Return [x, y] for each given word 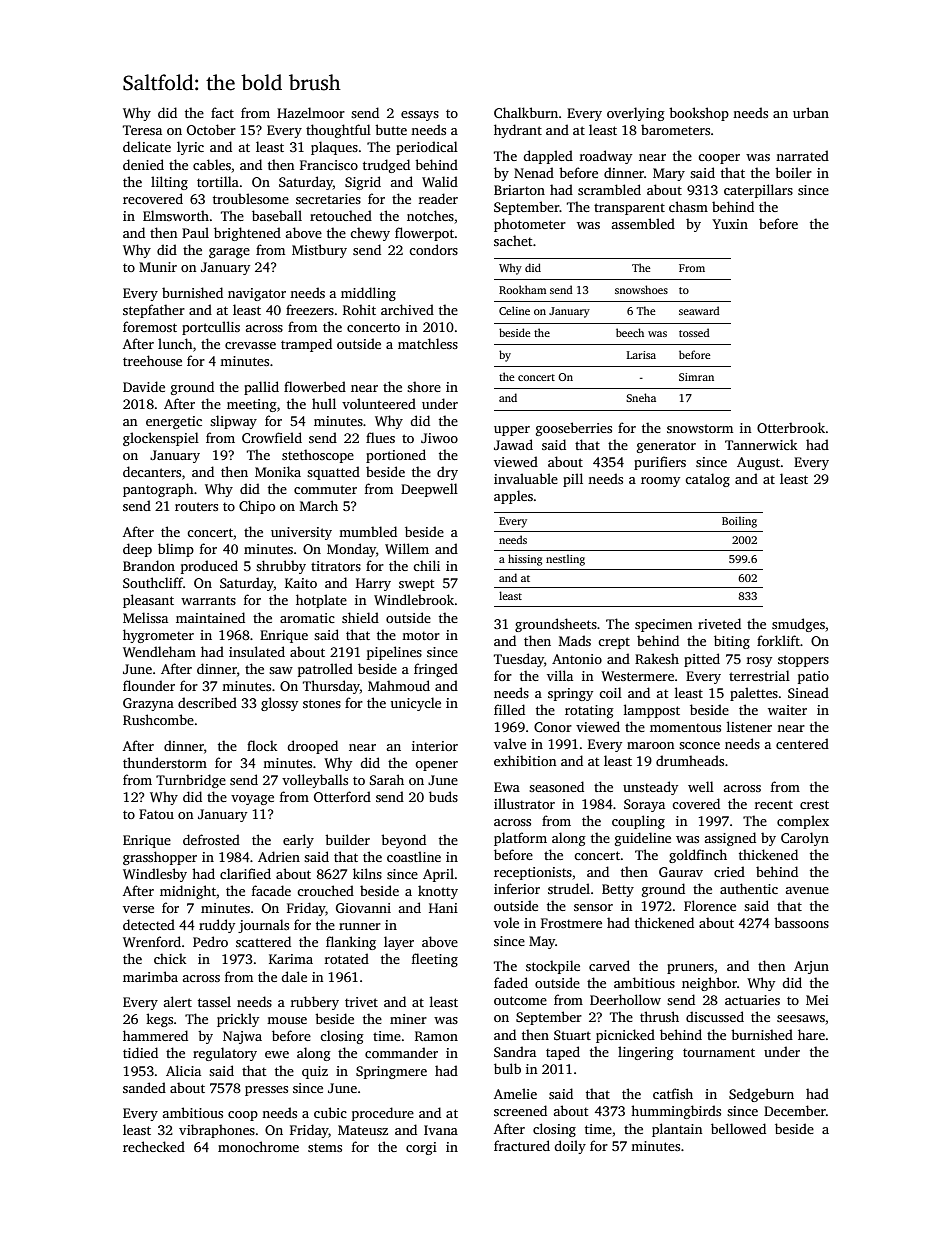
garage [229, 253]
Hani [443, 908]
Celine [514, 310]
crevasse [250, 345]
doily [570, 1147]
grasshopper [160, 858]
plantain [677, 1130]
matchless [428, 343]
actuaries [752, 1000]
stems [325, 1147]
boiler [793, 172]
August [759, 463]
